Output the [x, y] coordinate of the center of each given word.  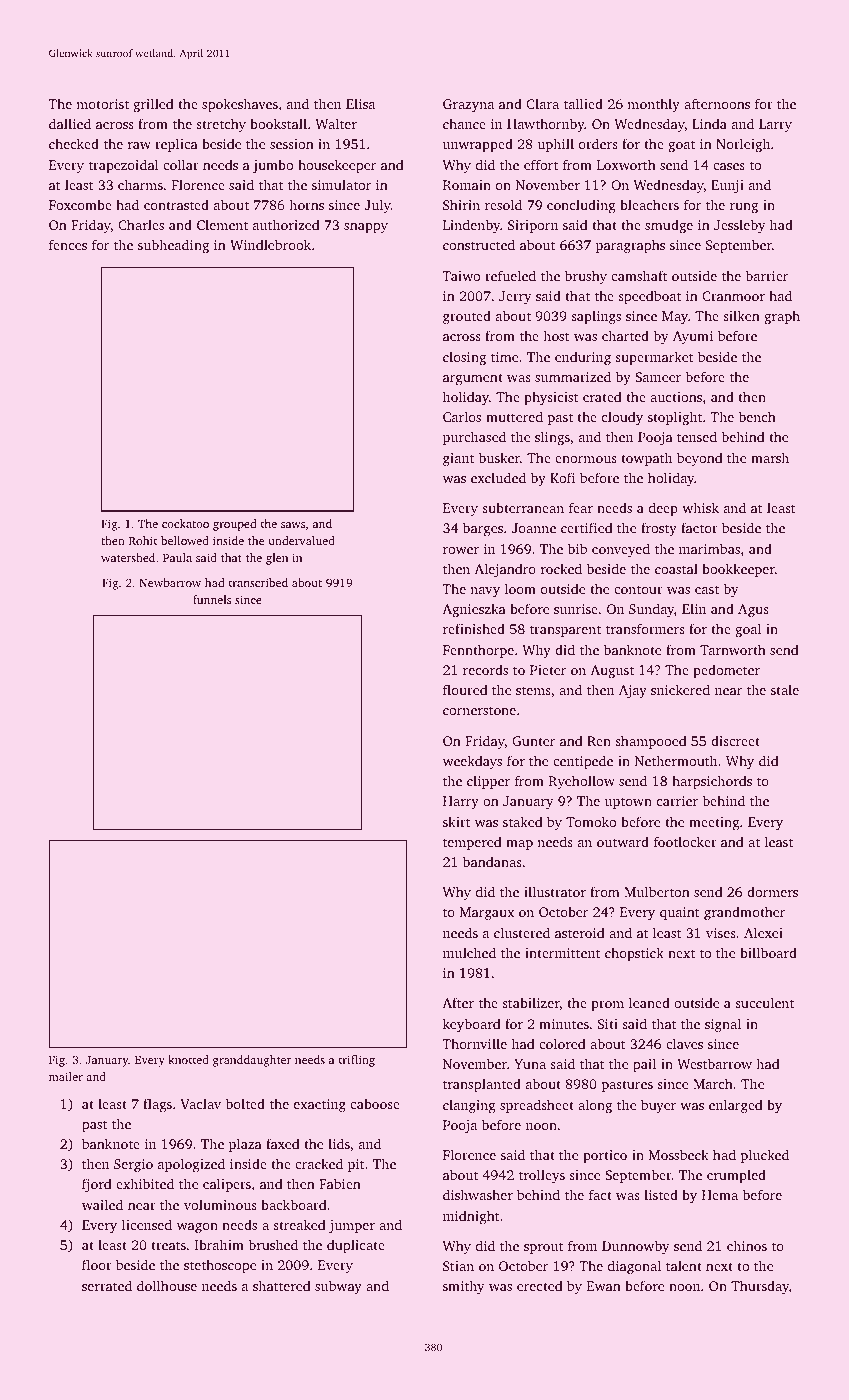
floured [465, 689]
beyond [699, 459]
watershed [128, 557]
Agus [753, 610]
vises [721, 933]
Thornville [474, 1043]
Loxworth [626, 164]
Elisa [360, 103]
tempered [472, 843]
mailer [66, 1076]
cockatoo [185, 523]
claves [684, 1043]
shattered [281, 1285]
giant [458, 459]
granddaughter [252, 1061]
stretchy [221, 125]
